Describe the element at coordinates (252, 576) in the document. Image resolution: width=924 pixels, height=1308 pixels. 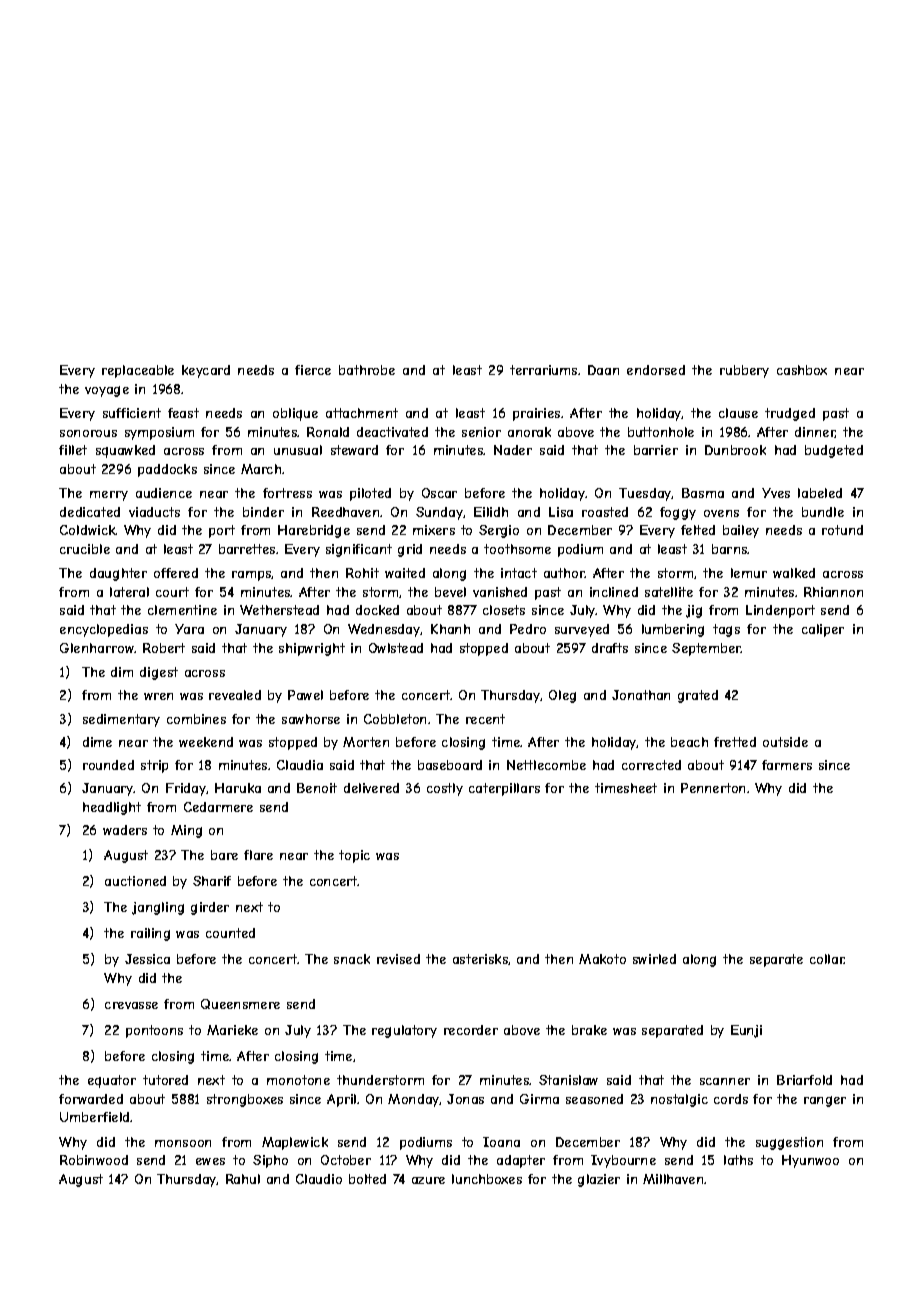
I see `ramps` at that location.
